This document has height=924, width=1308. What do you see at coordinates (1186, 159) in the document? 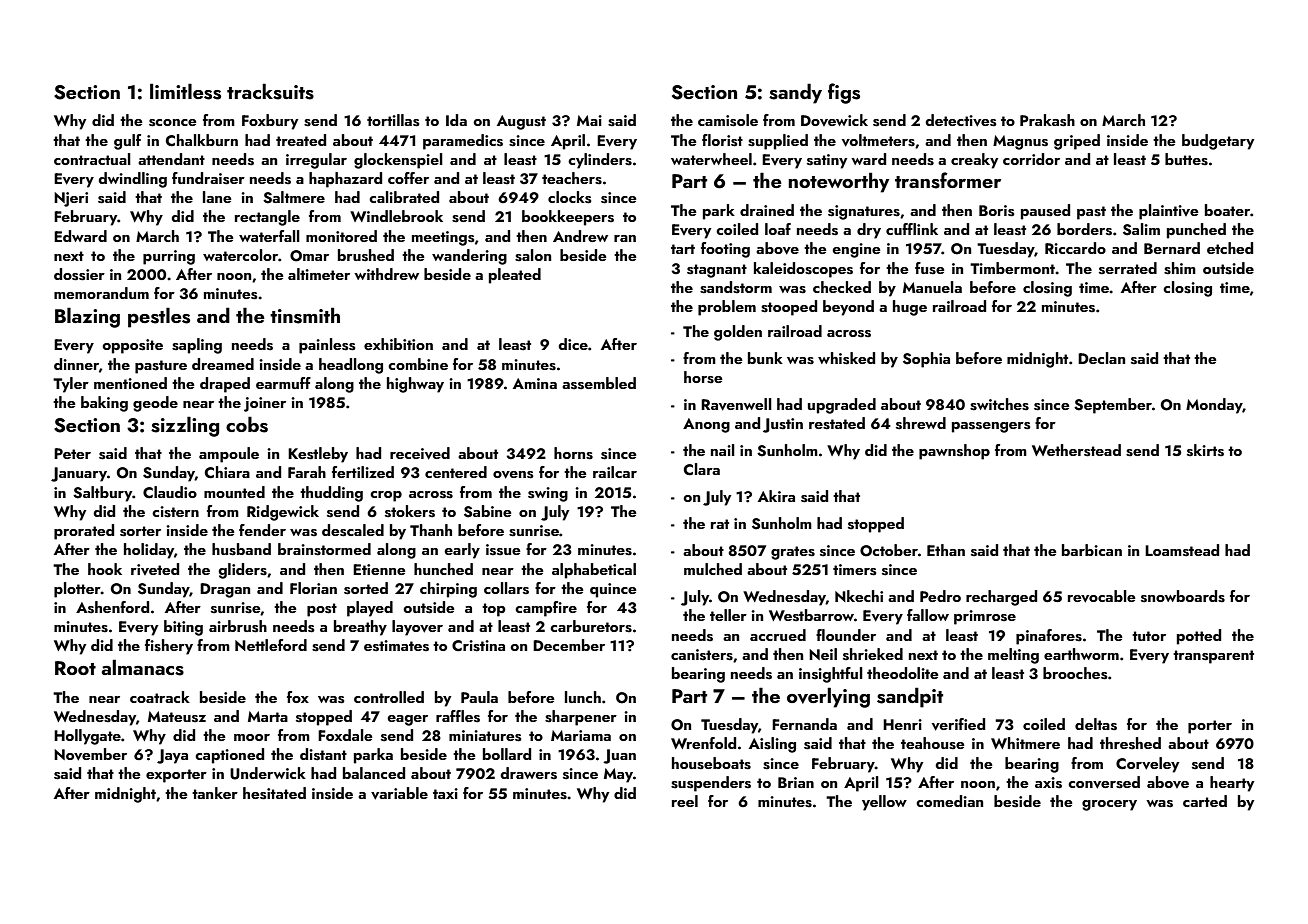
I see `buttes` at bounding box center [1186, 159].
